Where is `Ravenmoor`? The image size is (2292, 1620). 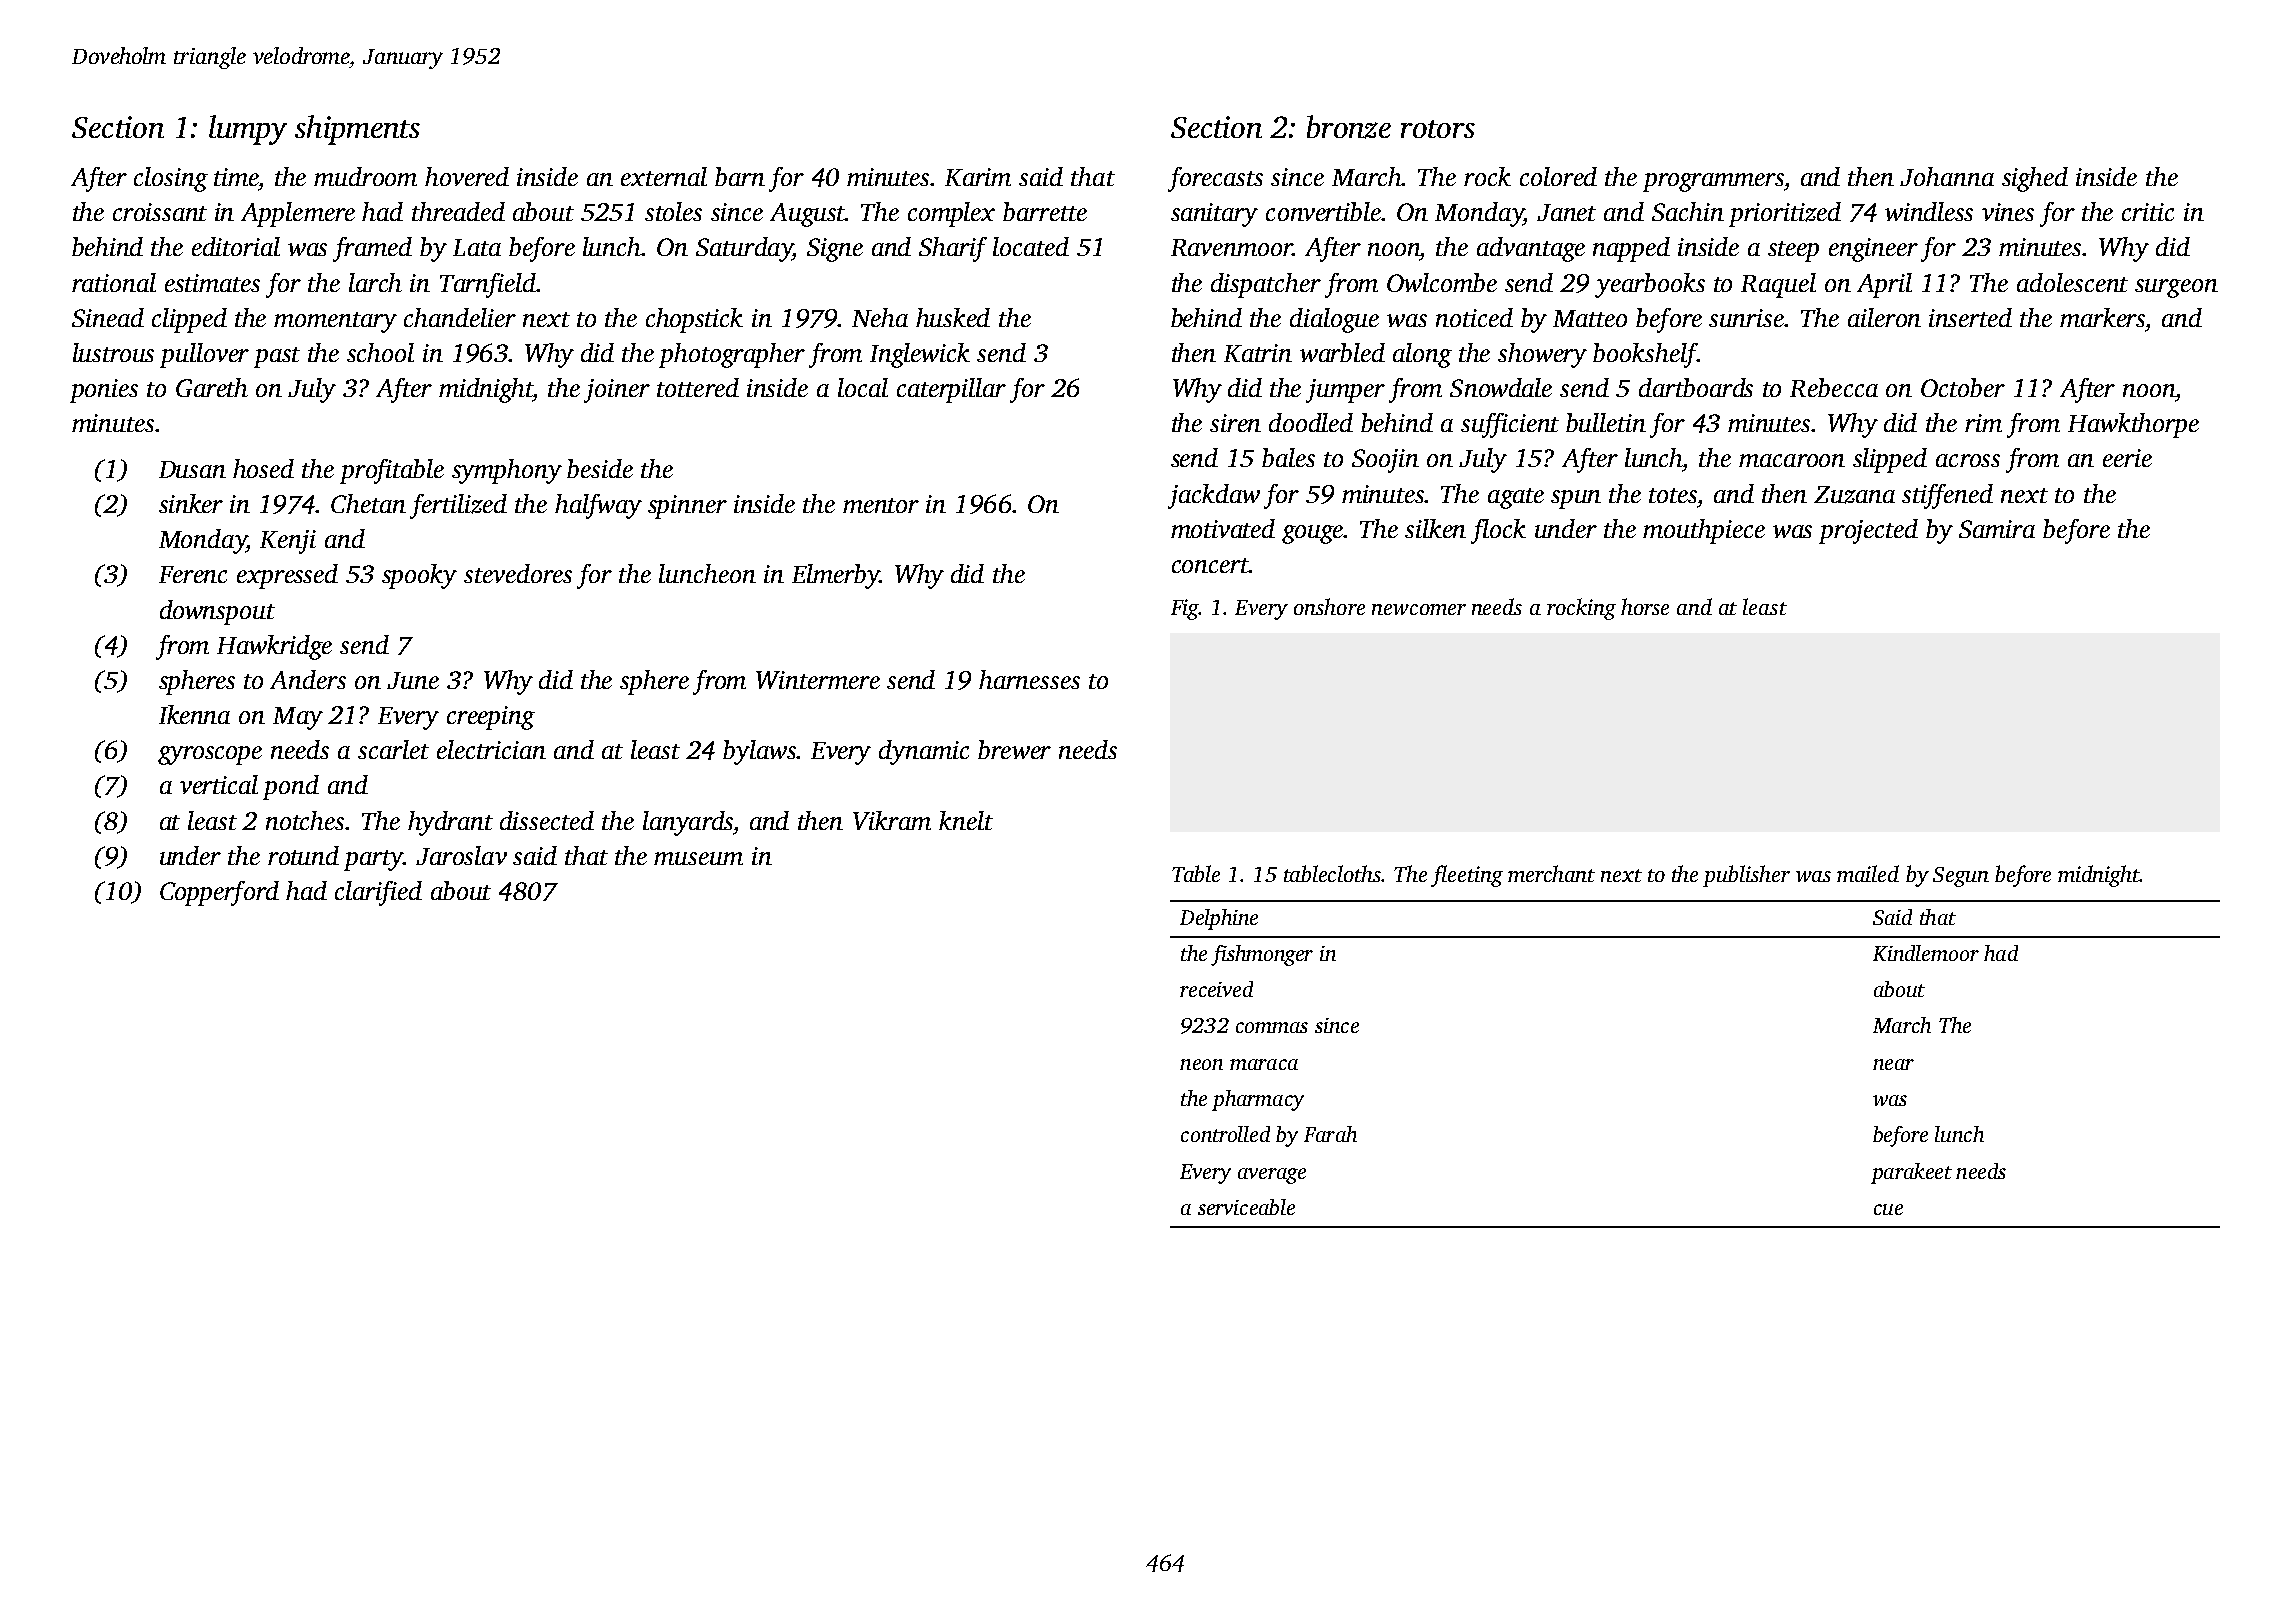
Ravenmoor is located at coordinates (1232, 247).
